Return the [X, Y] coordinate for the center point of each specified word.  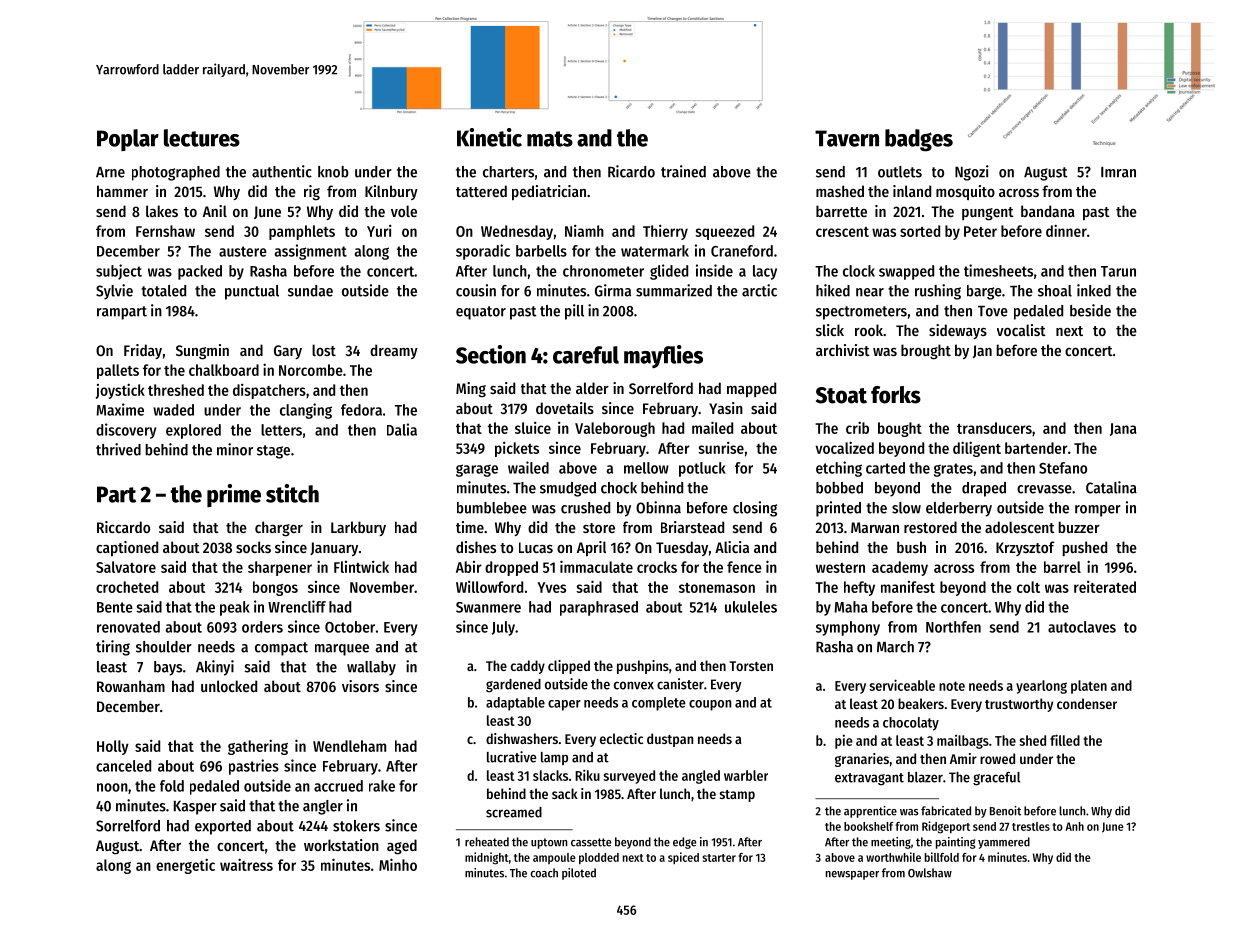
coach [544, 873]
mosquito [965, 192]
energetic [185, 866]
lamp [554, 758]
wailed [528, 467]
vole [404, 211]
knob [333, 172]
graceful [996, 779]
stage [273, 452]
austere [243, 251]
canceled [123, 766]
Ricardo [631, 171]
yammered [1004, 843]
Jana [1123, 429]
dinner [1066, 231]
